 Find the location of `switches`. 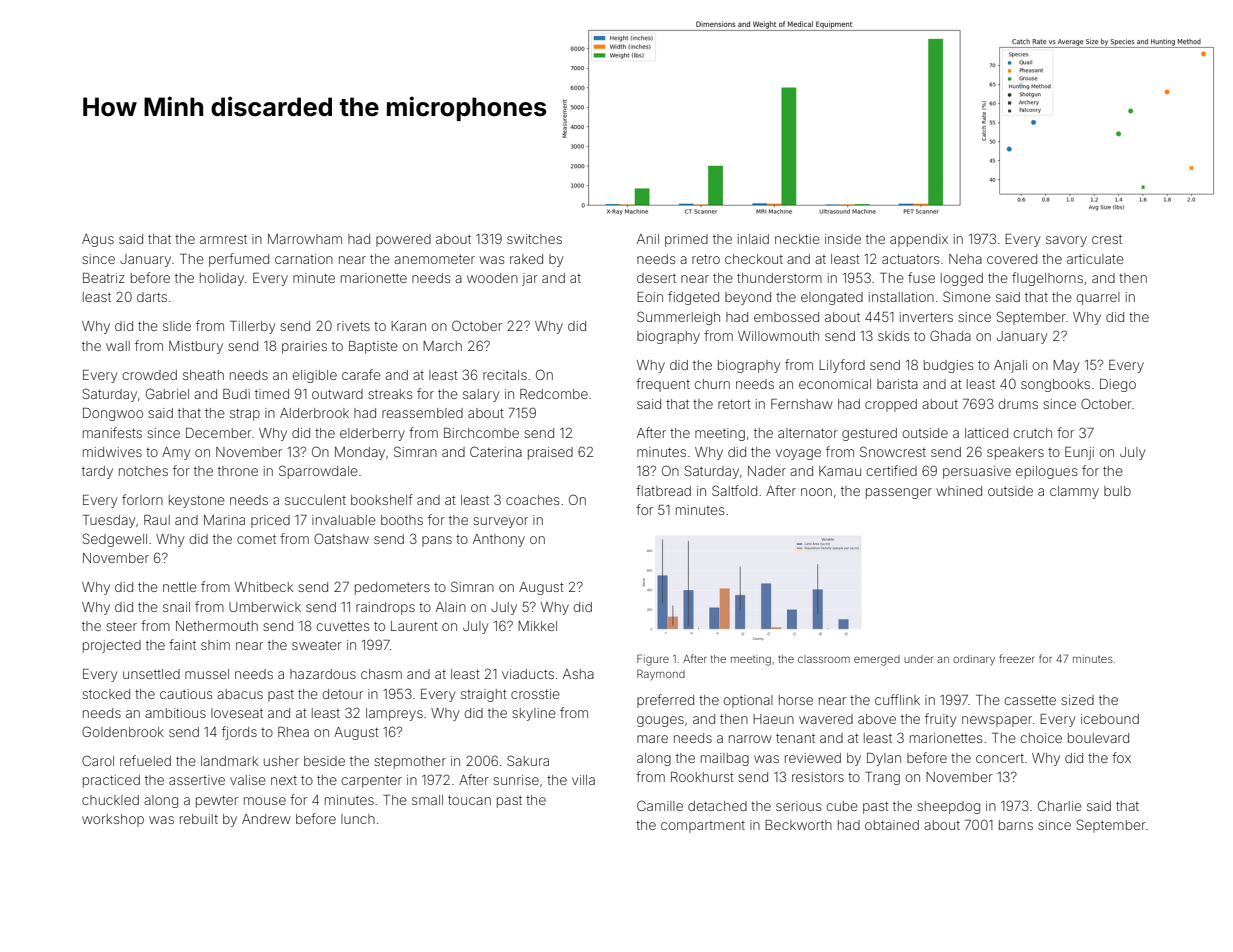

switches is located at coordinates (534, 239).
